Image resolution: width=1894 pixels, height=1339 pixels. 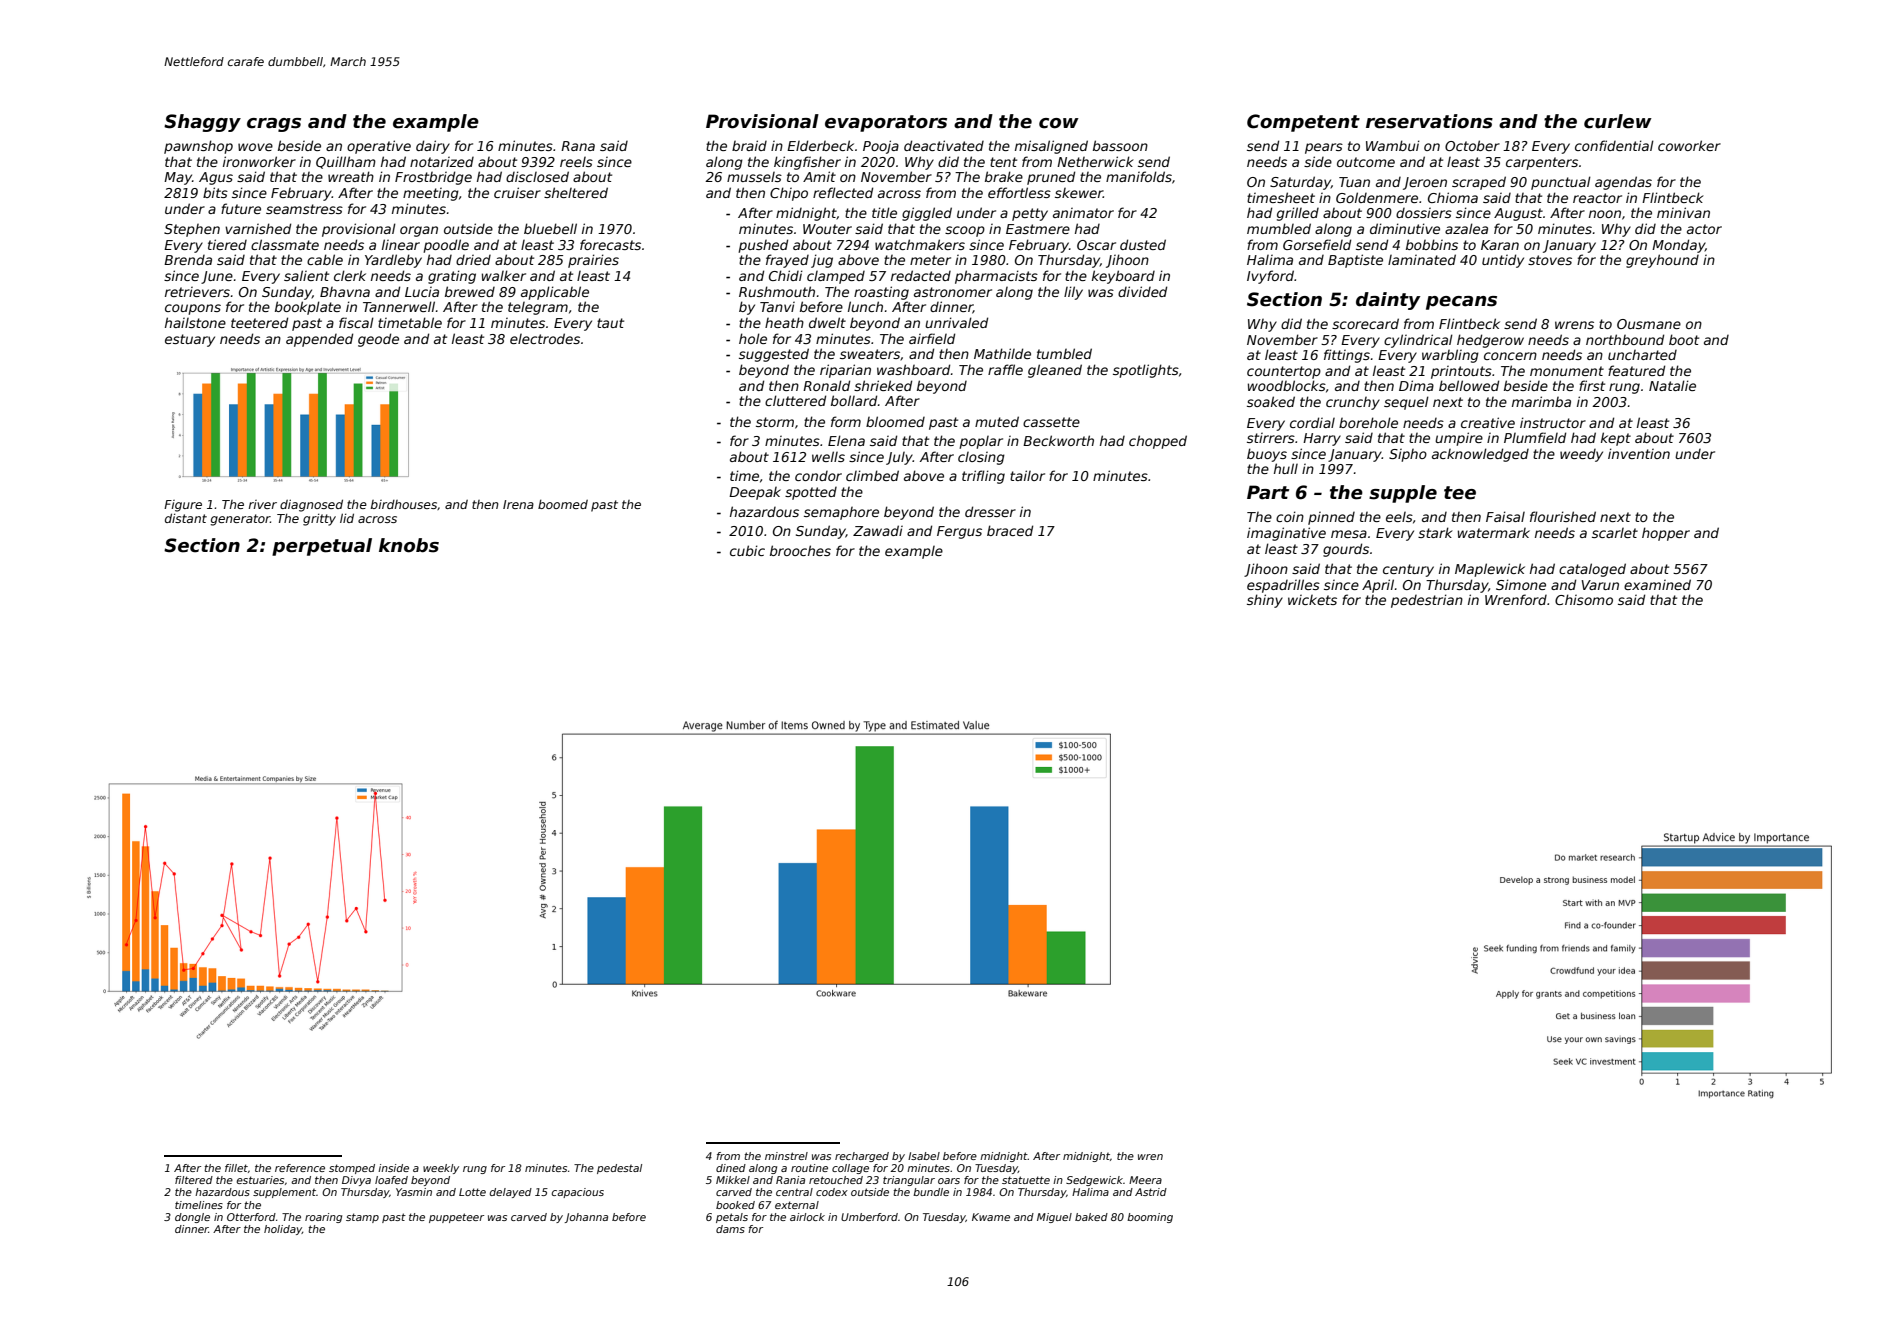 What do you see at coordinates (202, 123) in the page?
I see `Shaggy` at bounding box center [202, 123].
